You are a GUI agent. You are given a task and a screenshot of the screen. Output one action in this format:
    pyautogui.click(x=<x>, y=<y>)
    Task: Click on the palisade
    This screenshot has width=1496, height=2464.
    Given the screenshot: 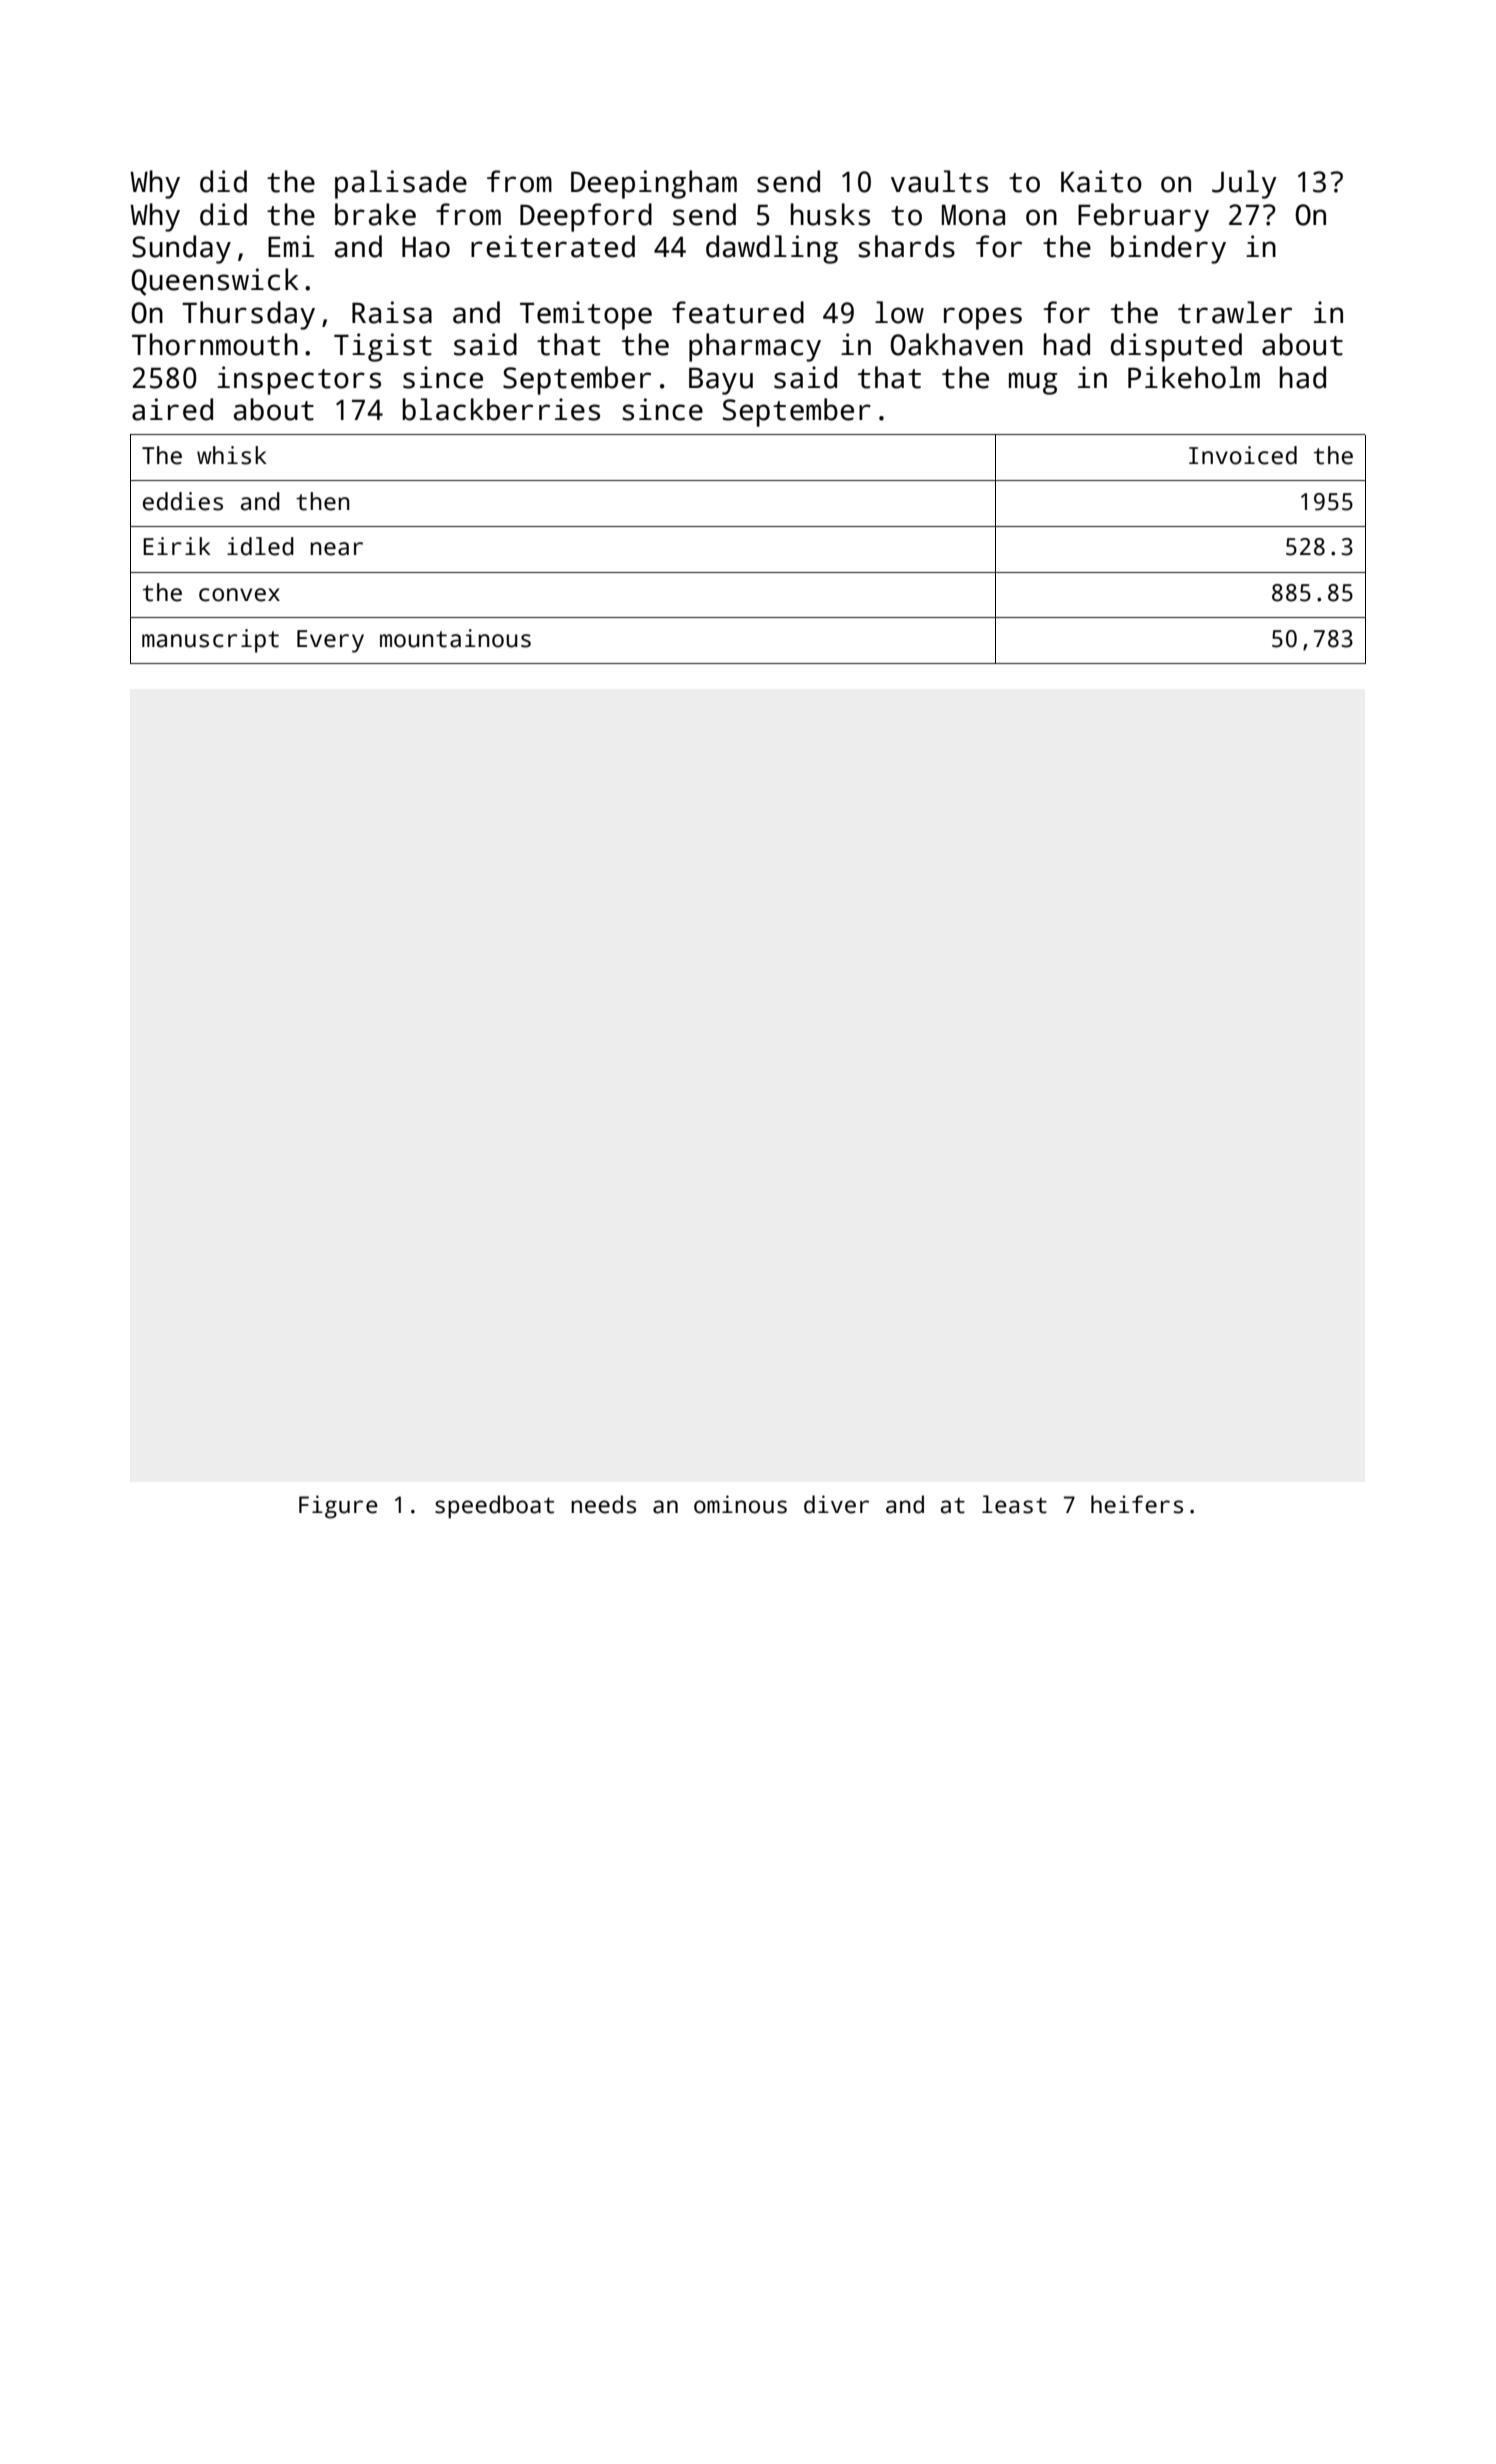 What is the action you would take?
    pyautogui.click(x=401, y=184)
